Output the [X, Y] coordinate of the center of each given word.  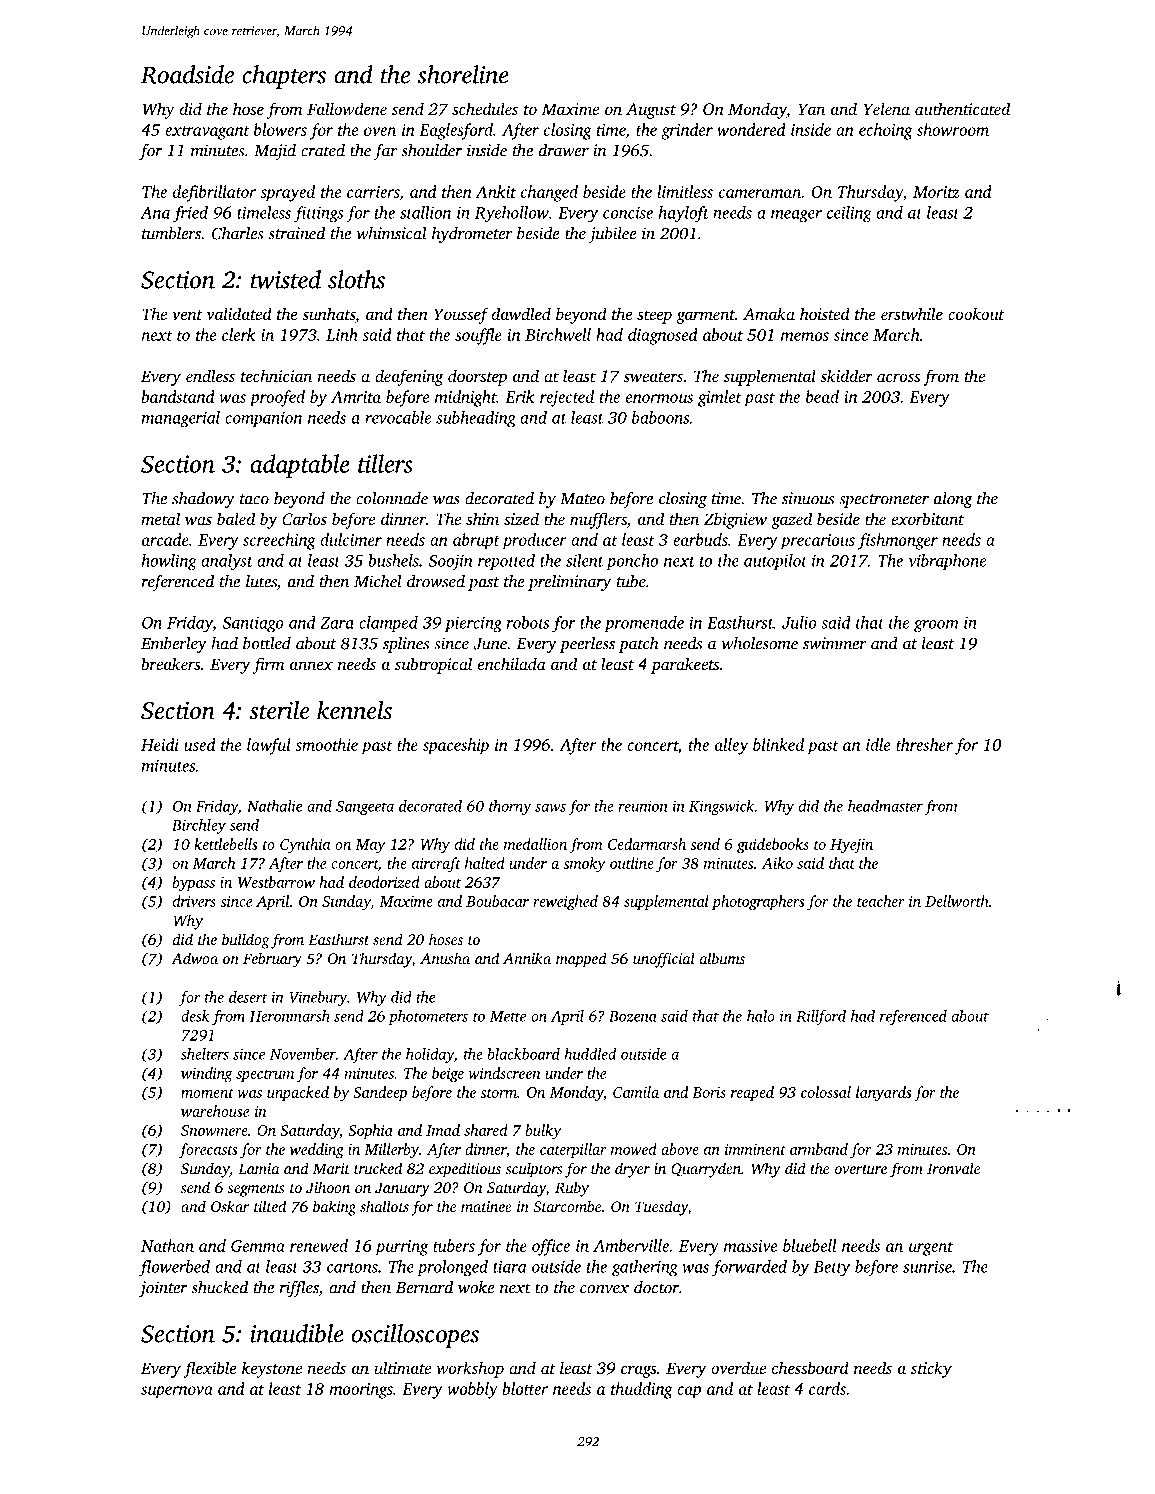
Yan [811, 109]
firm [268, 665]
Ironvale [953, 1168]
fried [190, 214]
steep [654, 317]
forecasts [208, 1150]
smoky [584, 865]
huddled [590, 1054]
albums [722, 958]
